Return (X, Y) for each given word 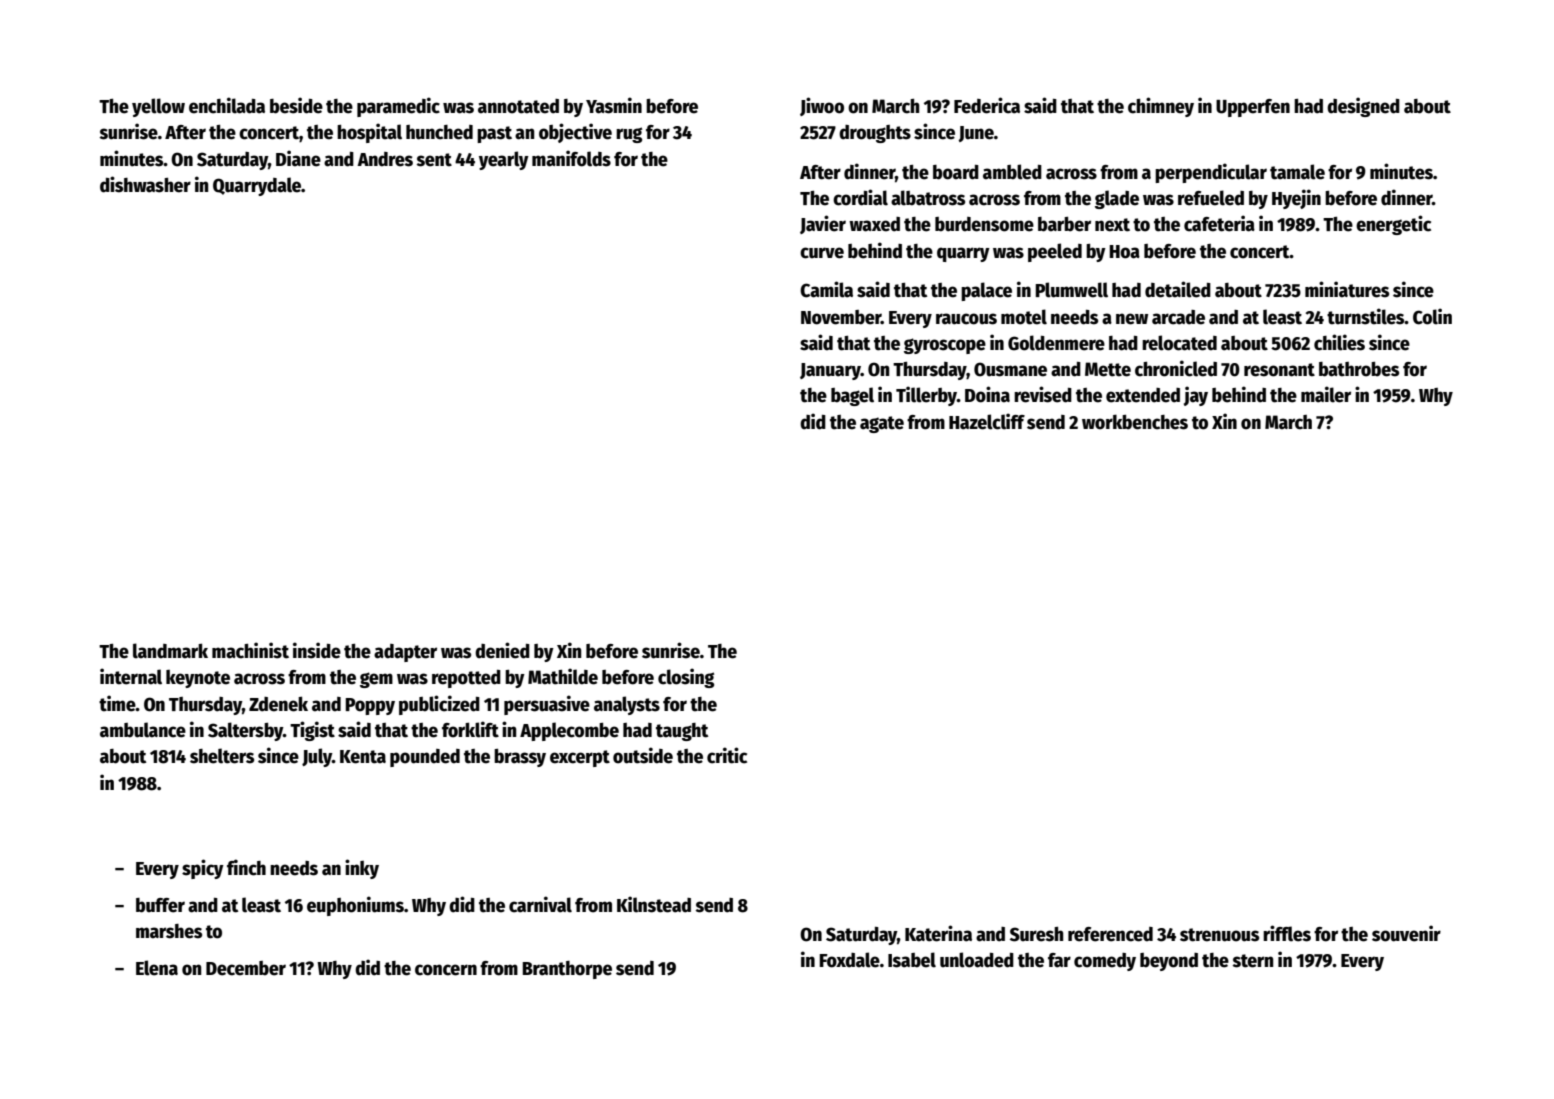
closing (686, 678)
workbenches (1135, 422)
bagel (852, 396)
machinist (250, 650)
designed (1363, 107)
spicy (203, 869)
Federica (987, 105)
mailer (1326, 394)
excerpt (580, 758)
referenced (1110, 934)
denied (502, 650)
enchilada (227, 105)
